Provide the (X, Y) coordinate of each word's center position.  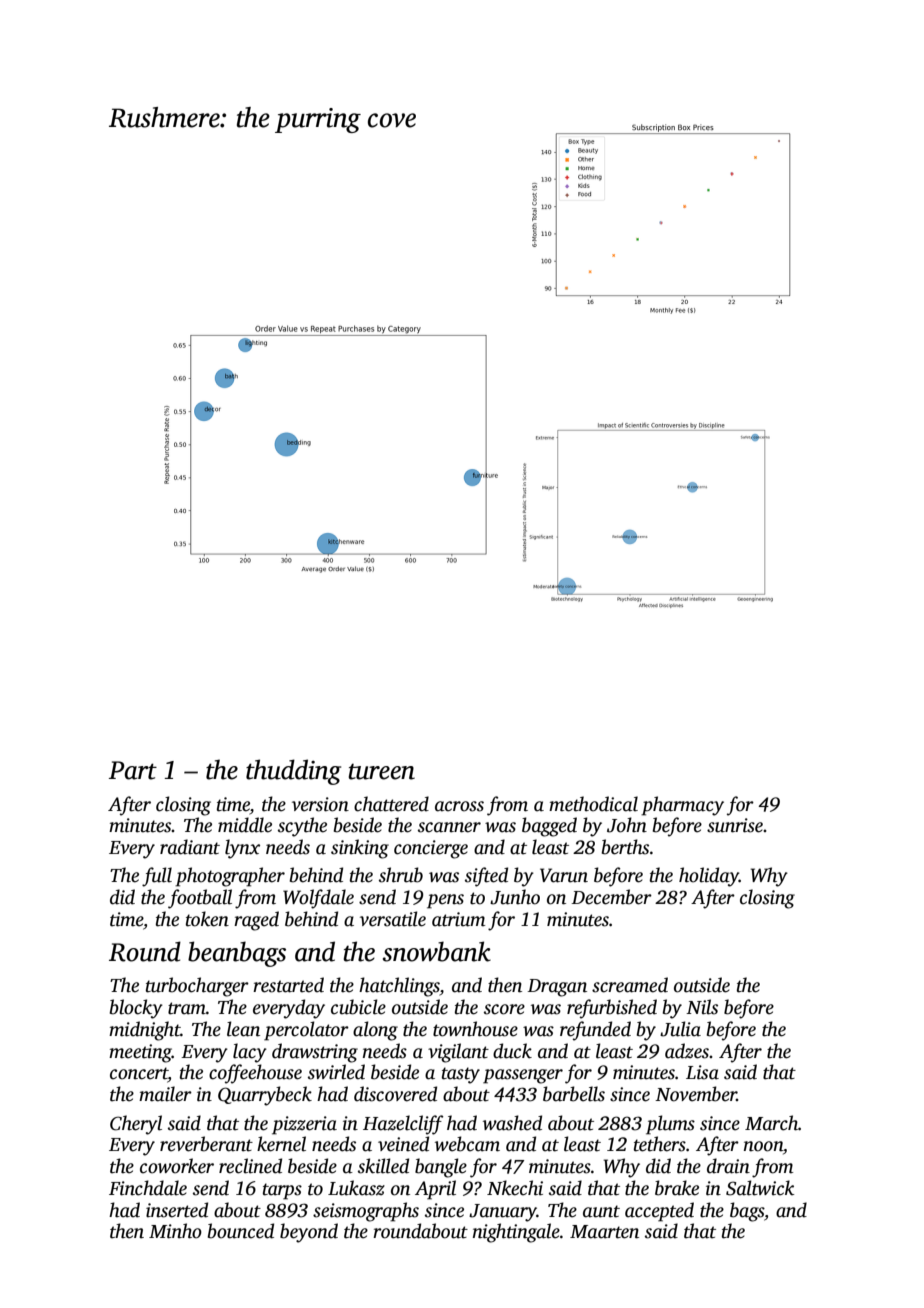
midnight (145, 1031)
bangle (441, 1168)
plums (670, 1125)
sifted (486, 877)
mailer (165, 1094)
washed (512, 1123)
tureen (381, 772)
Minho (175, 1231)
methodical (593, 804)
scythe (302, 827)
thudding (293, 772)
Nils (702, 1007)
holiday (709, 877)
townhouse (475, 1029)
